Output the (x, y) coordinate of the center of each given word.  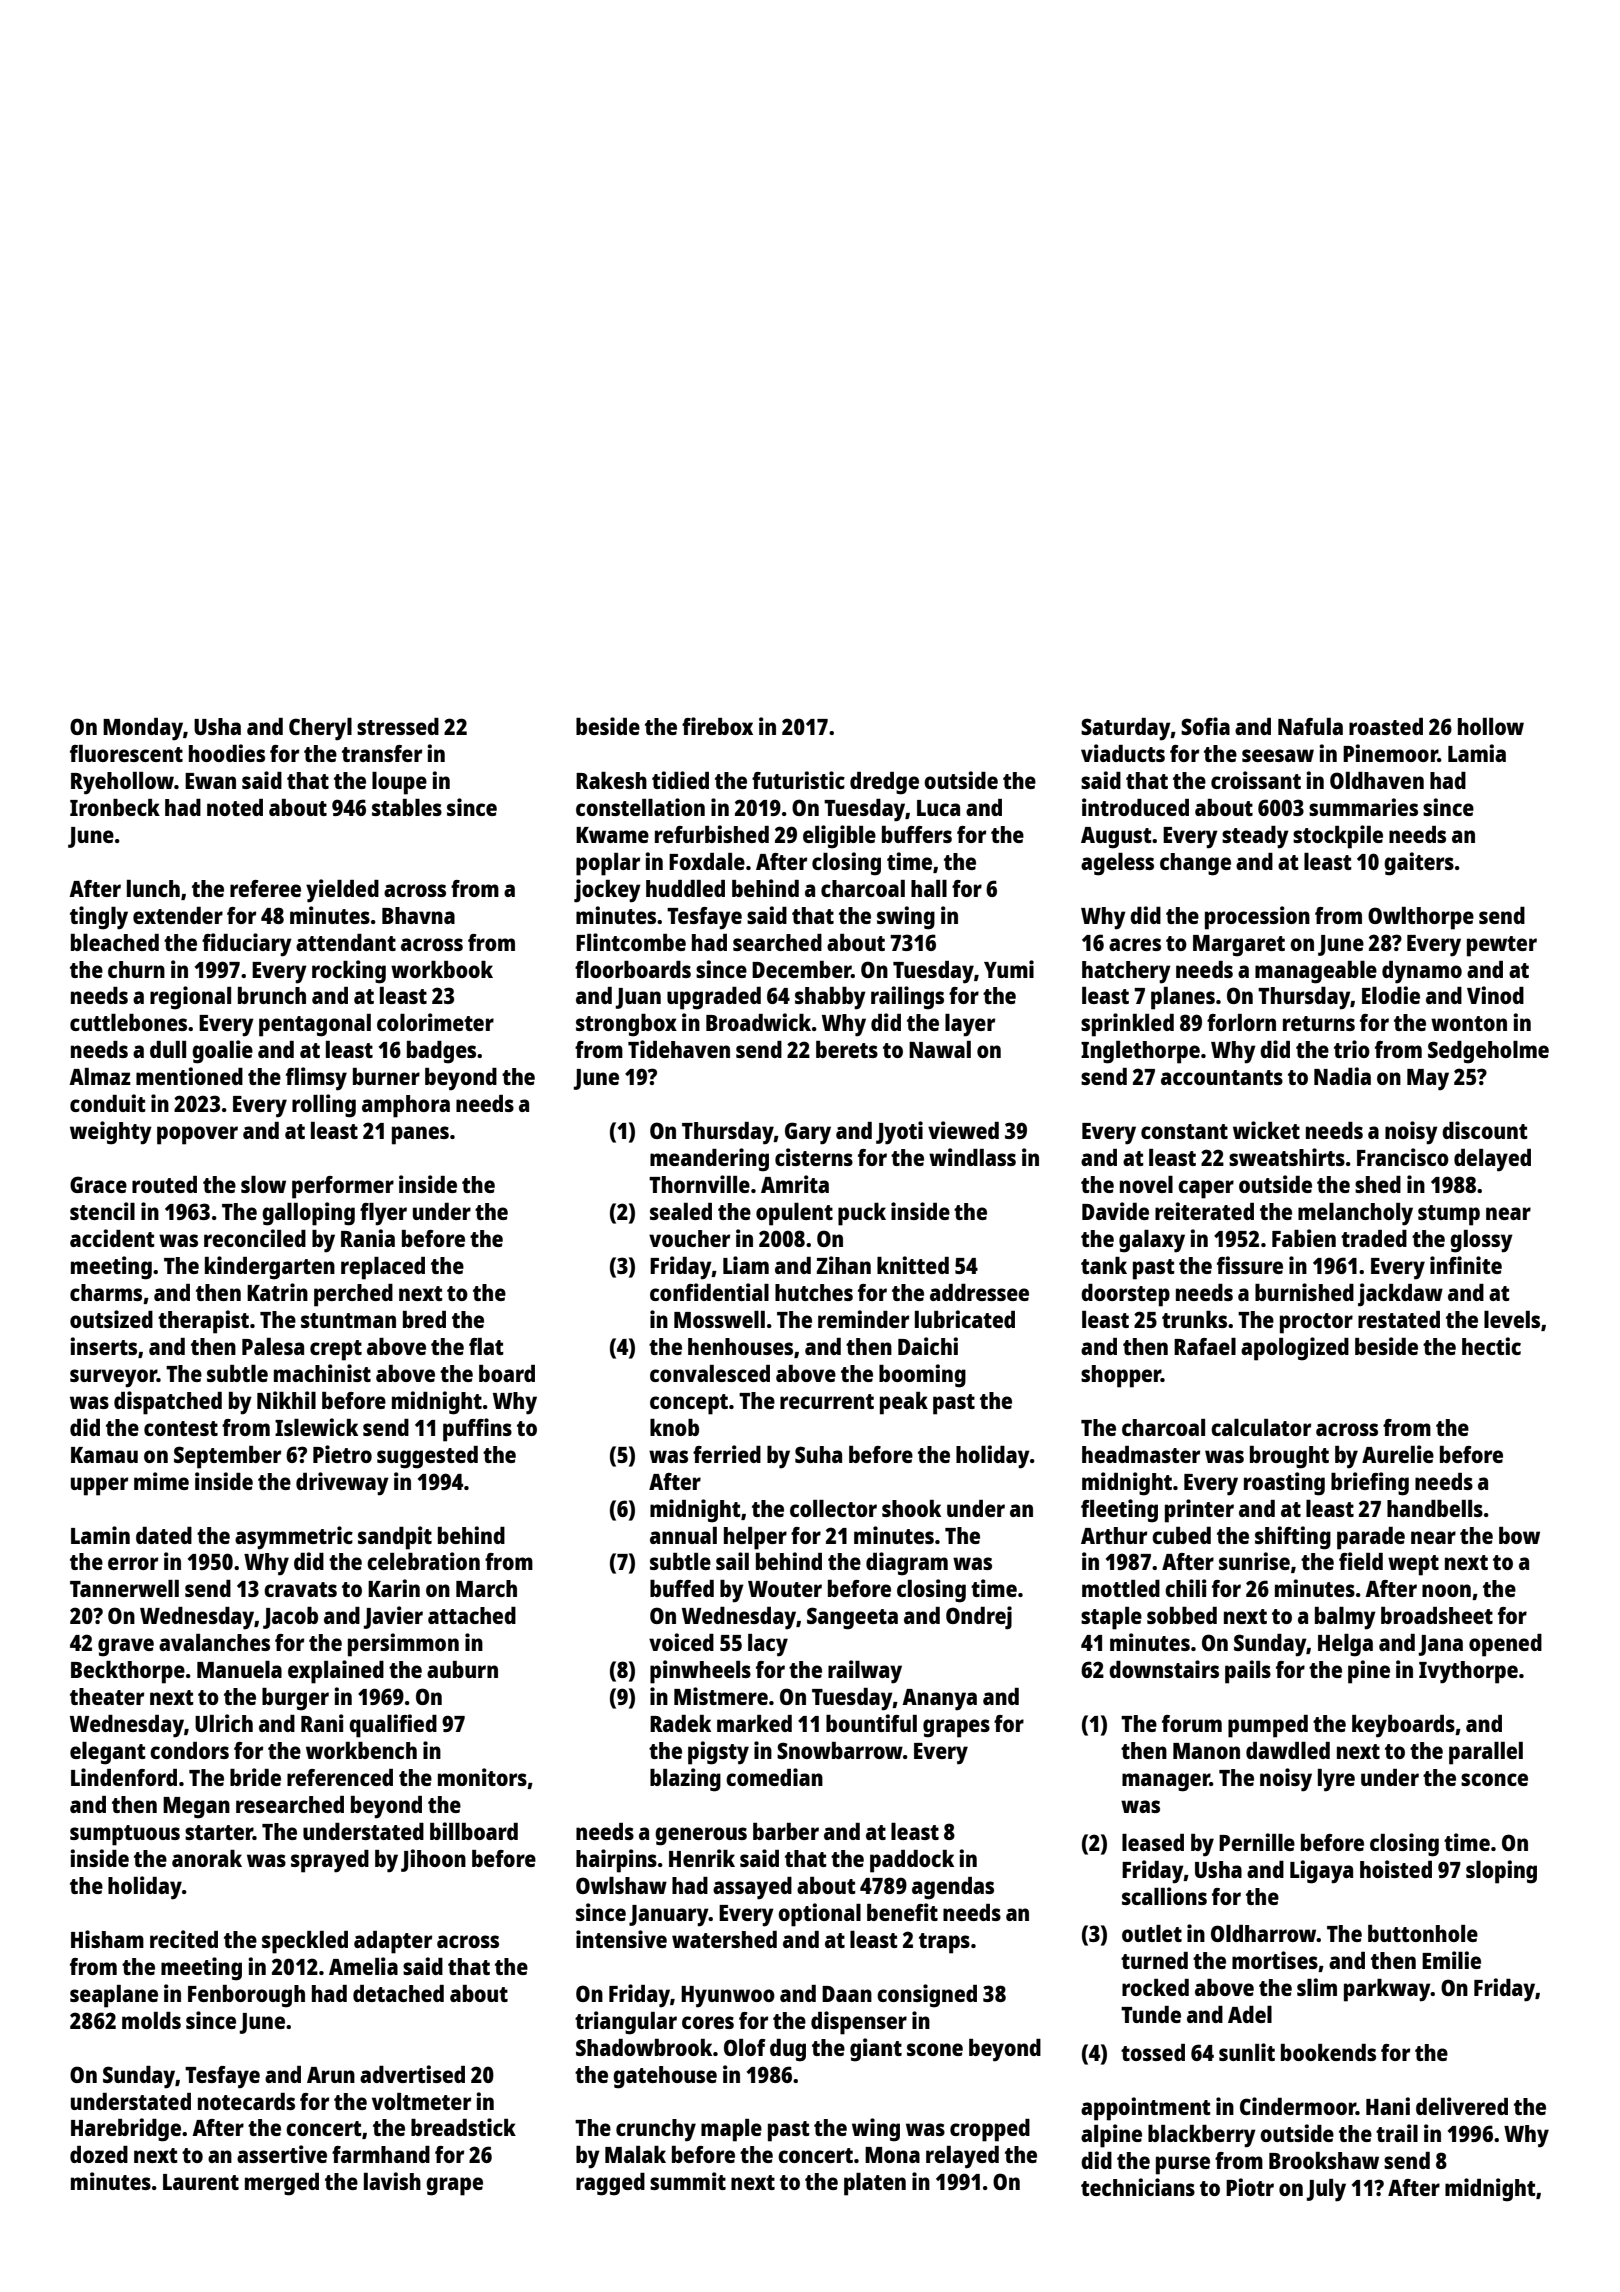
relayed (962, 2157)
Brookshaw (1324, 2160)
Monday (143, 729)
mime (161, 1481)
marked (754, 1723)
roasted (1386, 726)
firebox (717, 726)
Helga (1345, 1645)
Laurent (201, 2182)
